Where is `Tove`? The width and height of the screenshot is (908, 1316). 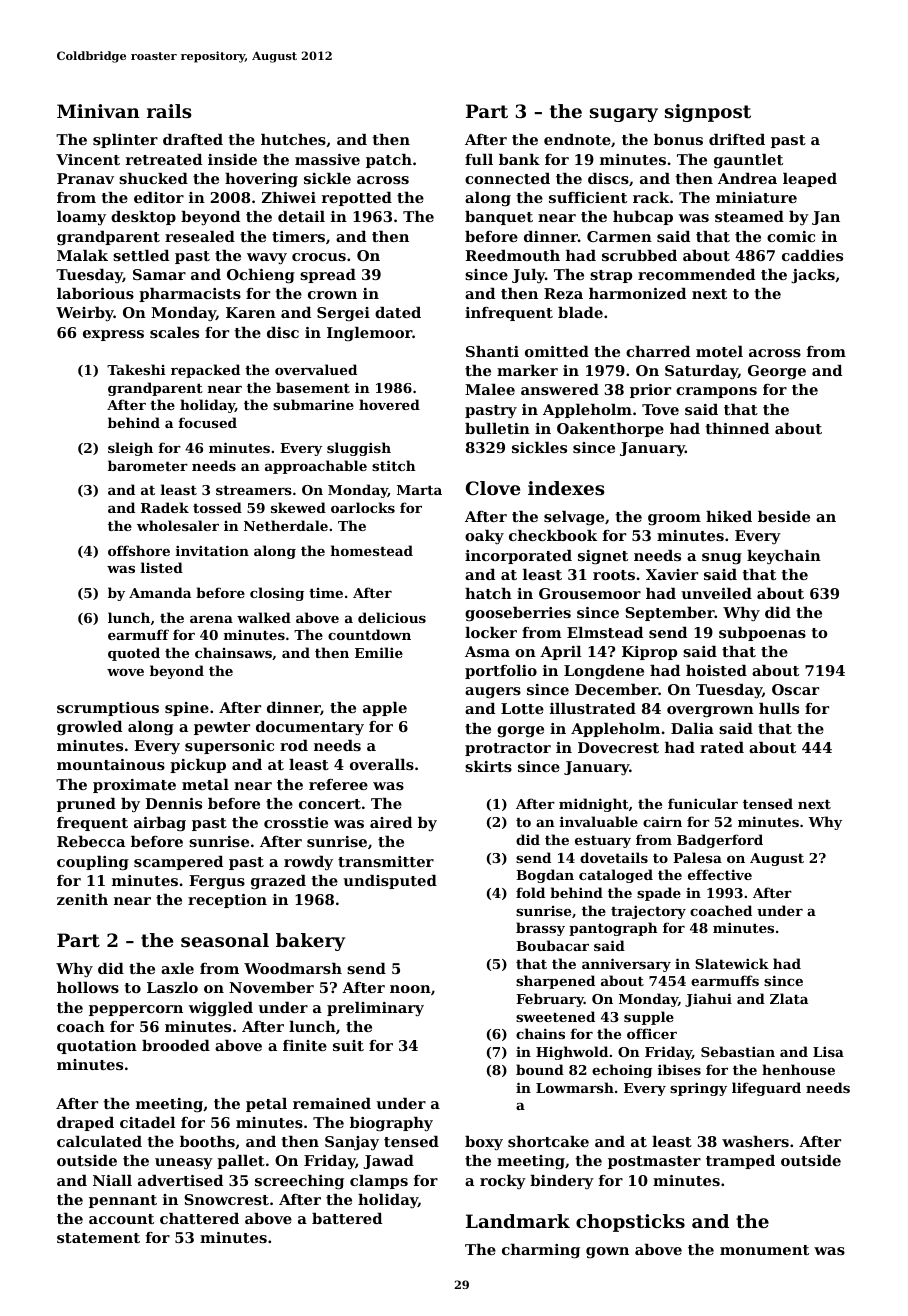 Tove is located at coordinates (660, 409).
